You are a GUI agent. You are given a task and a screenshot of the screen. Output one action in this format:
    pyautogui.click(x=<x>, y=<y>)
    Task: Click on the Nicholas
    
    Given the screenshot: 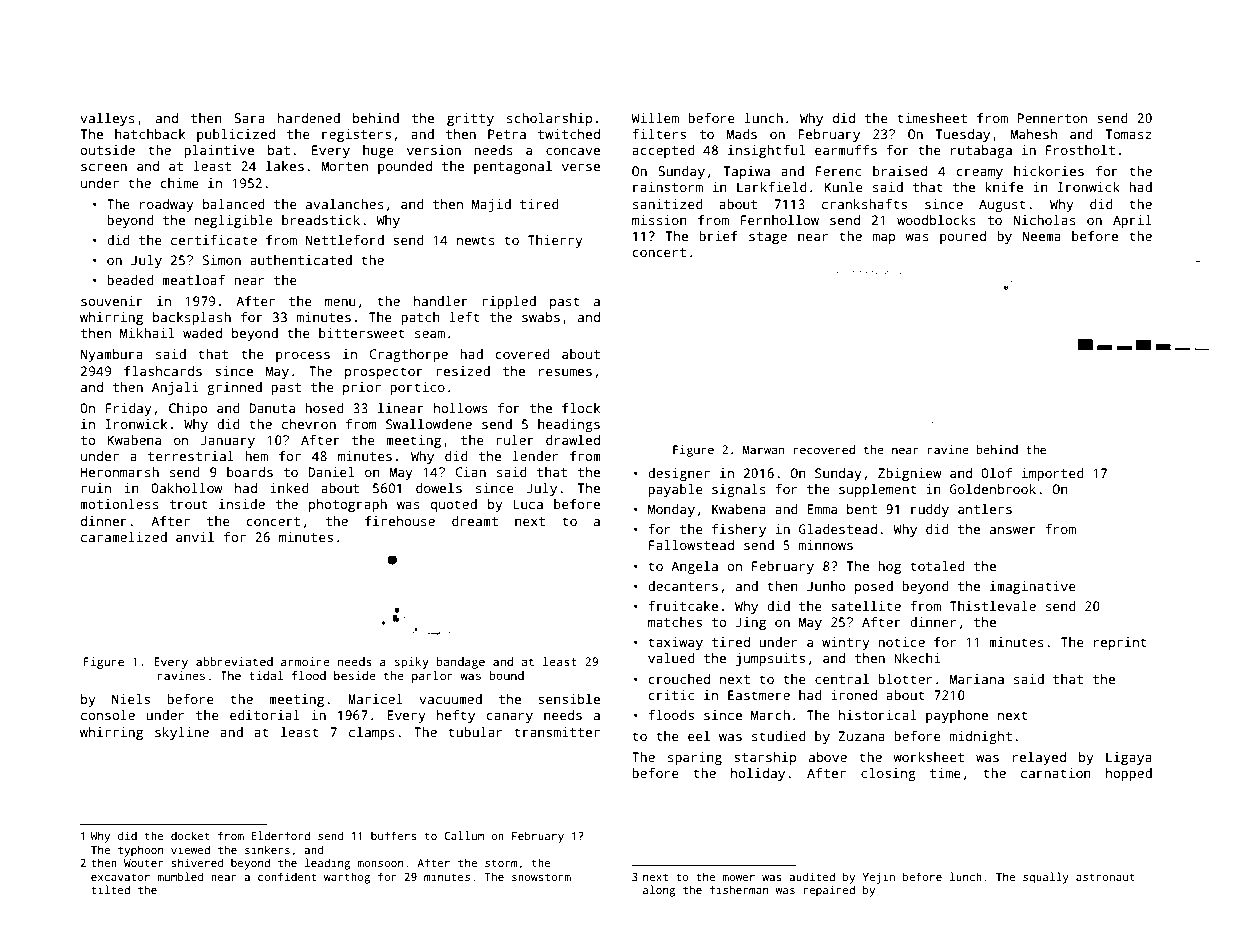 What is the action you would take?
    pyautogui.click(x=1045, y=220)
